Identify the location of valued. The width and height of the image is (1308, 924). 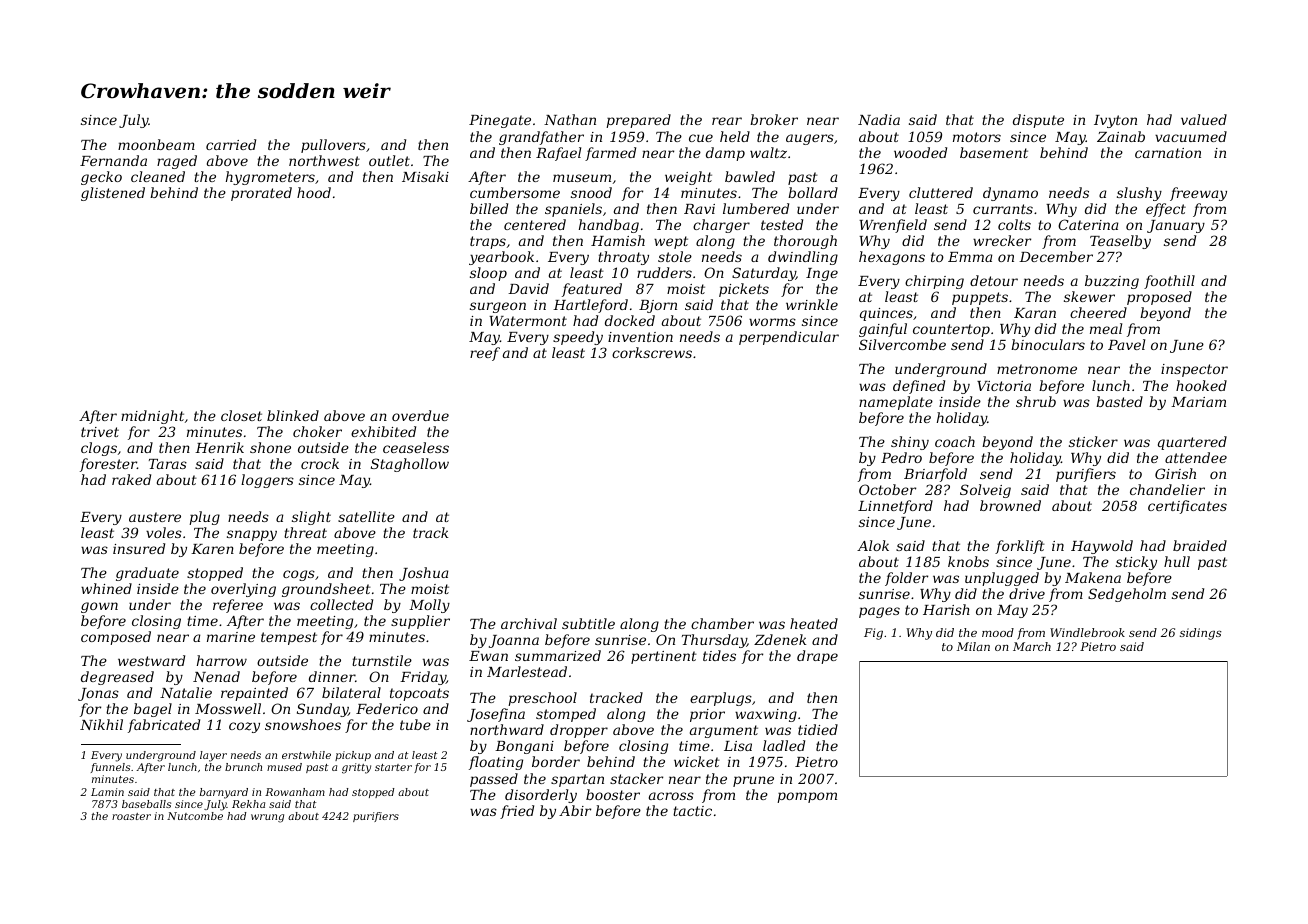
(1204, 119).
